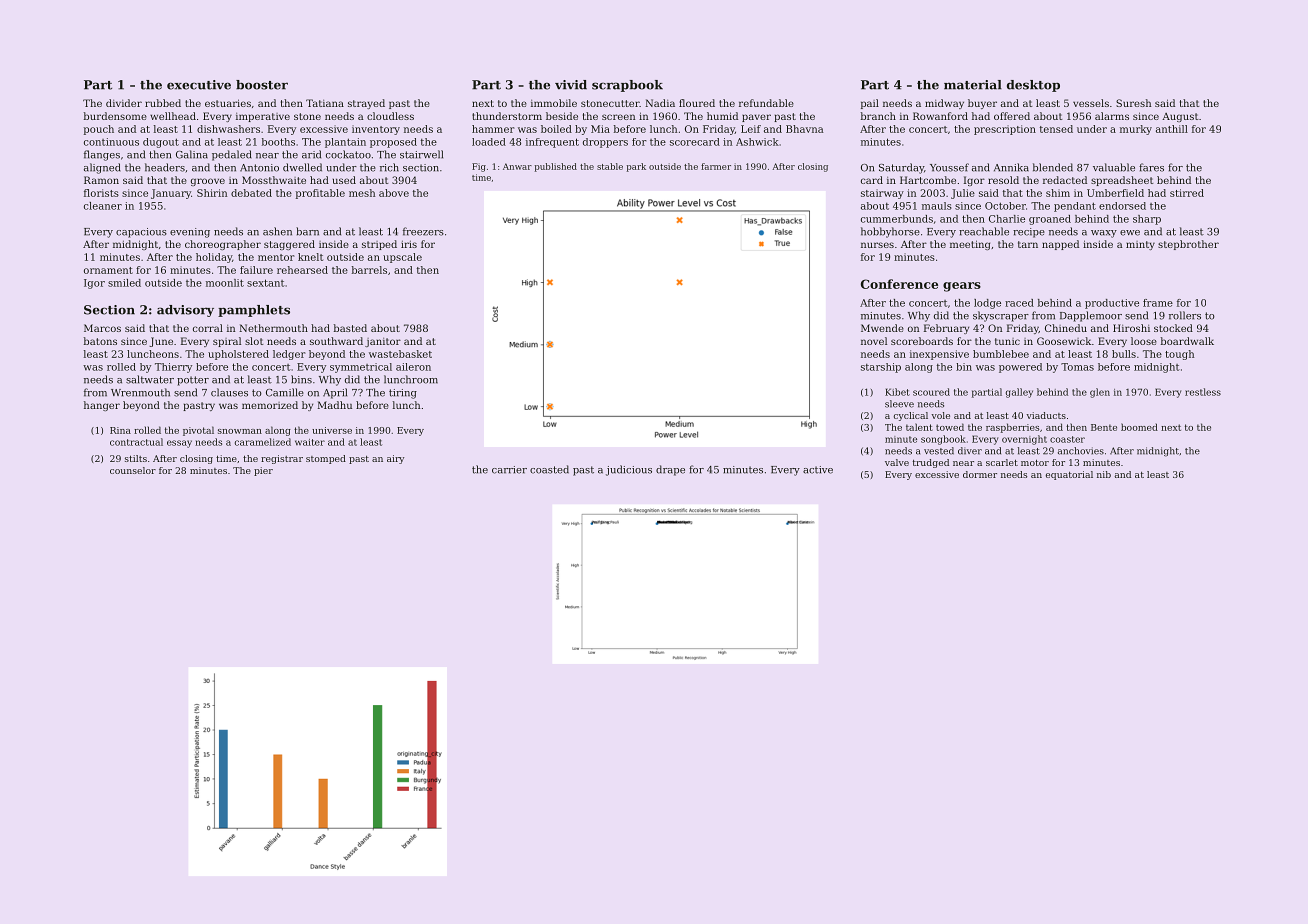 The height and width of the screenshot is (924, 1308). Describe the element at coordinates (120, 430) in the screenshot. I see `Rina` at that location.
